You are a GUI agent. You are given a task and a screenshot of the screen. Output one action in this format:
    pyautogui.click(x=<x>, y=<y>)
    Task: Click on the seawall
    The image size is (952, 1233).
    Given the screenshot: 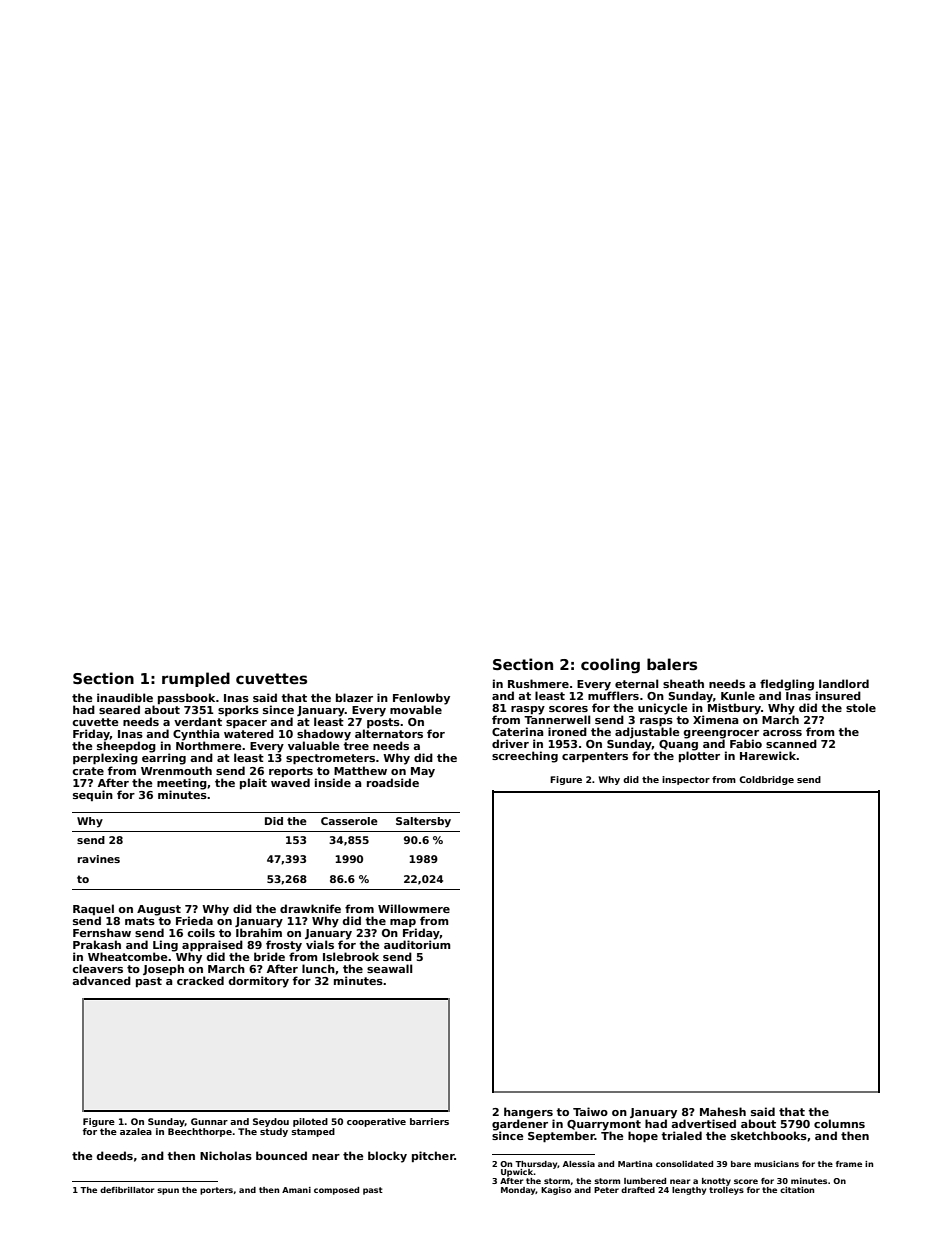 What is the action you would take?
    pyautogui.click(x=389, y=968)
